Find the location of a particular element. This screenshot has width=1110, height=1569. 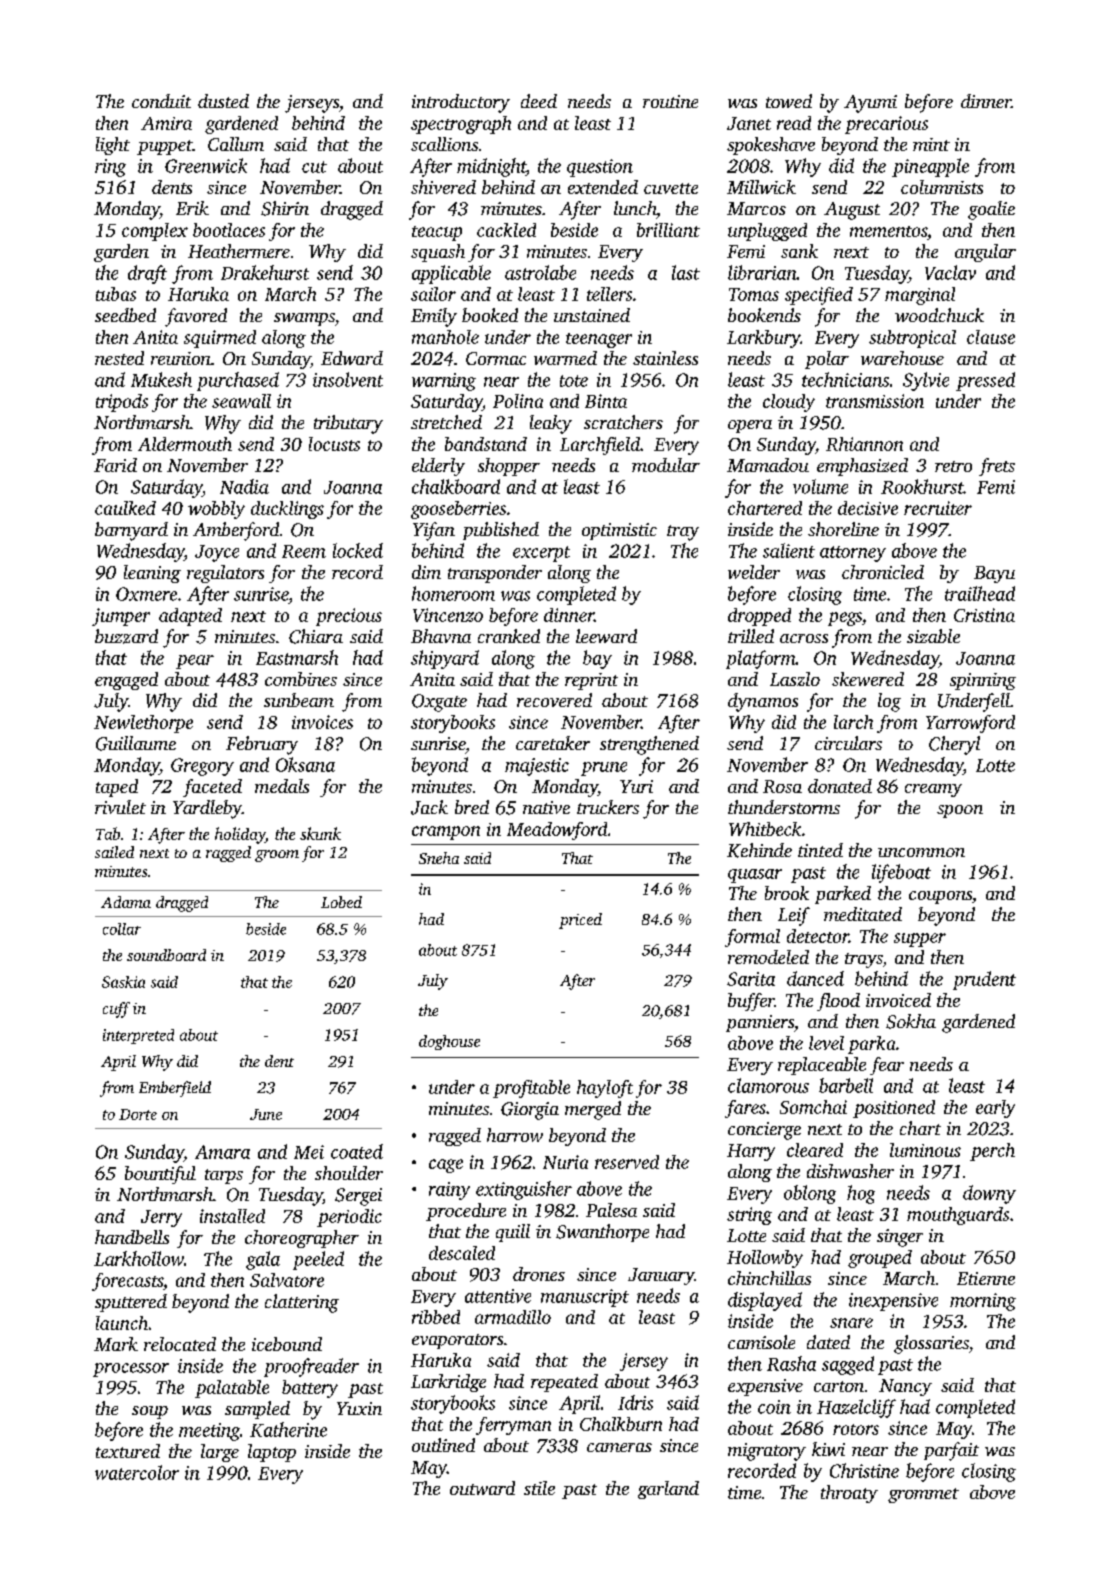

spinning is located at coordinates (983, 681).
